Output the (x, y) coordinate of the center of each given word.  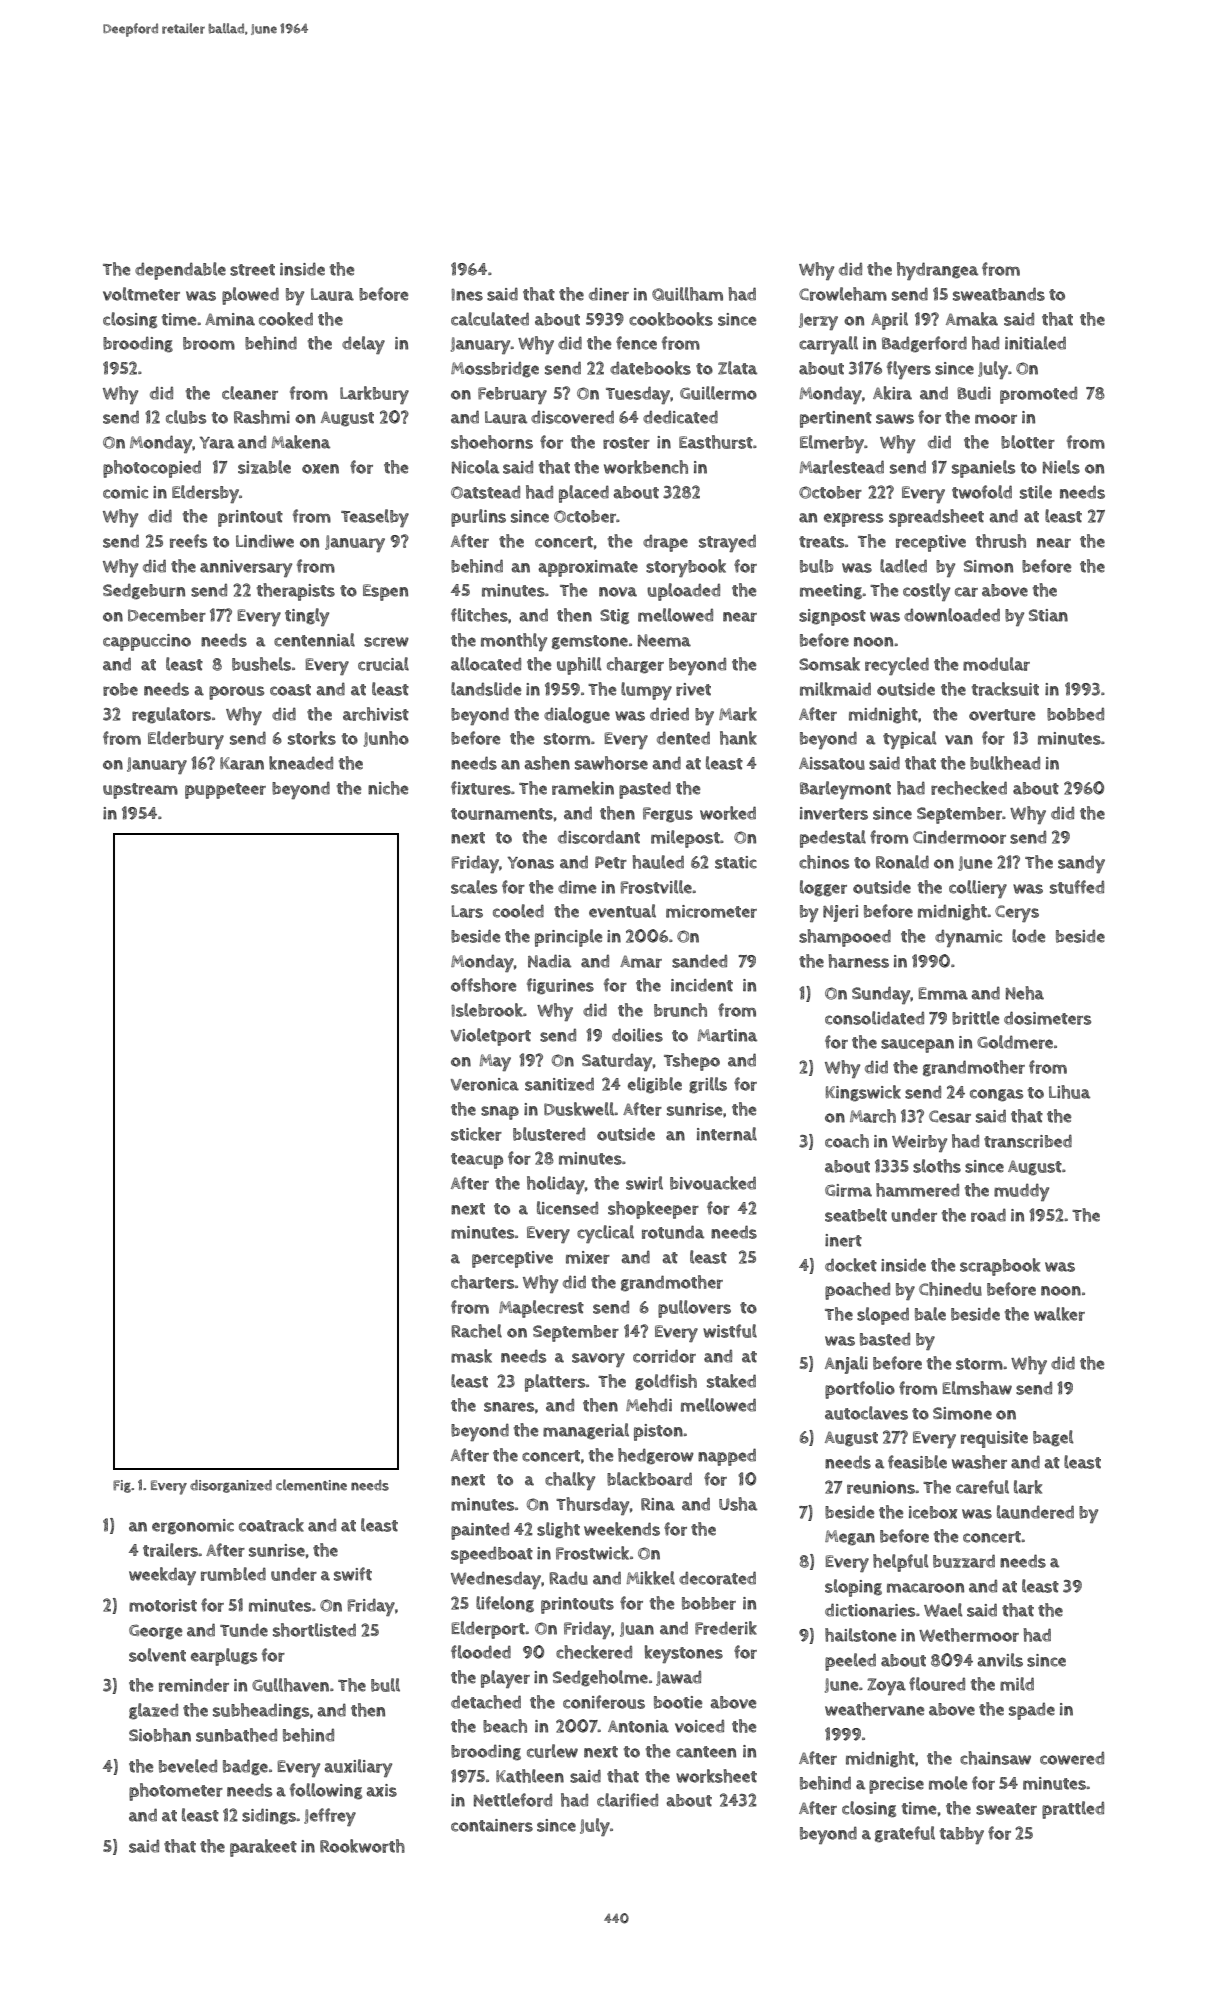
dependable (180, 271)
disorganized (231, 1486)
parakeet (263, 1848)
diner (609, 294)
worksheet (716, 1776)
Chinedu (950, 1289)
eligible (655, 1085)
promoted (1038, 395)
